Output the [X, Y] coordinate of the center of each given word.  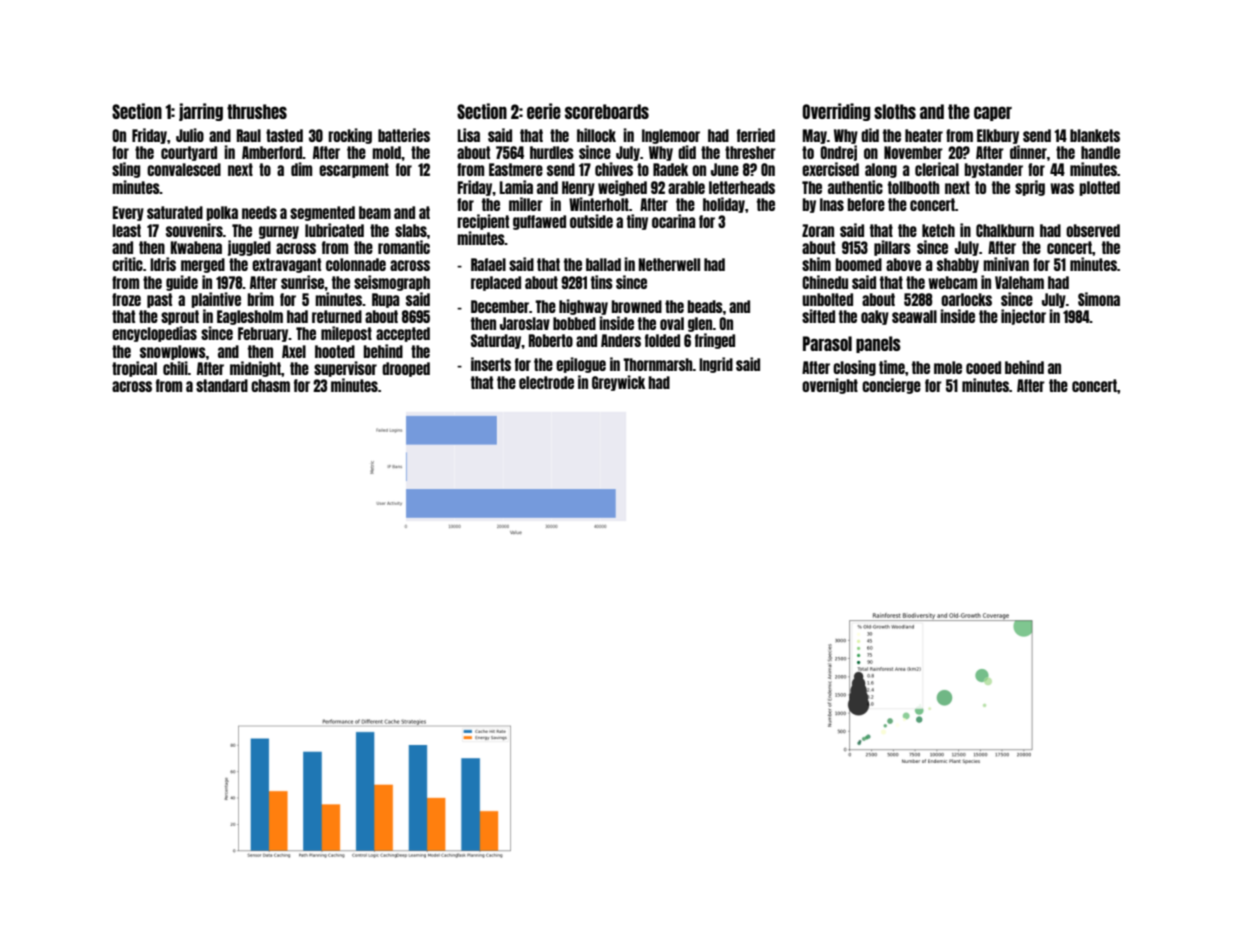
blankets [1095, 135]
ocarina [674, 221]
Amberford [272, 152]
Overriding [836, 112]
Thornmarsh [658, 364]
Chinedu [825, 282]
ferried [756, 135]
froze [126, 299]
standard [222, 385]
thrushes [257, 111]
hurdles [552, 152]
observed [1093, 230]
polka [222, 213]
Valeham [1019, 282]
